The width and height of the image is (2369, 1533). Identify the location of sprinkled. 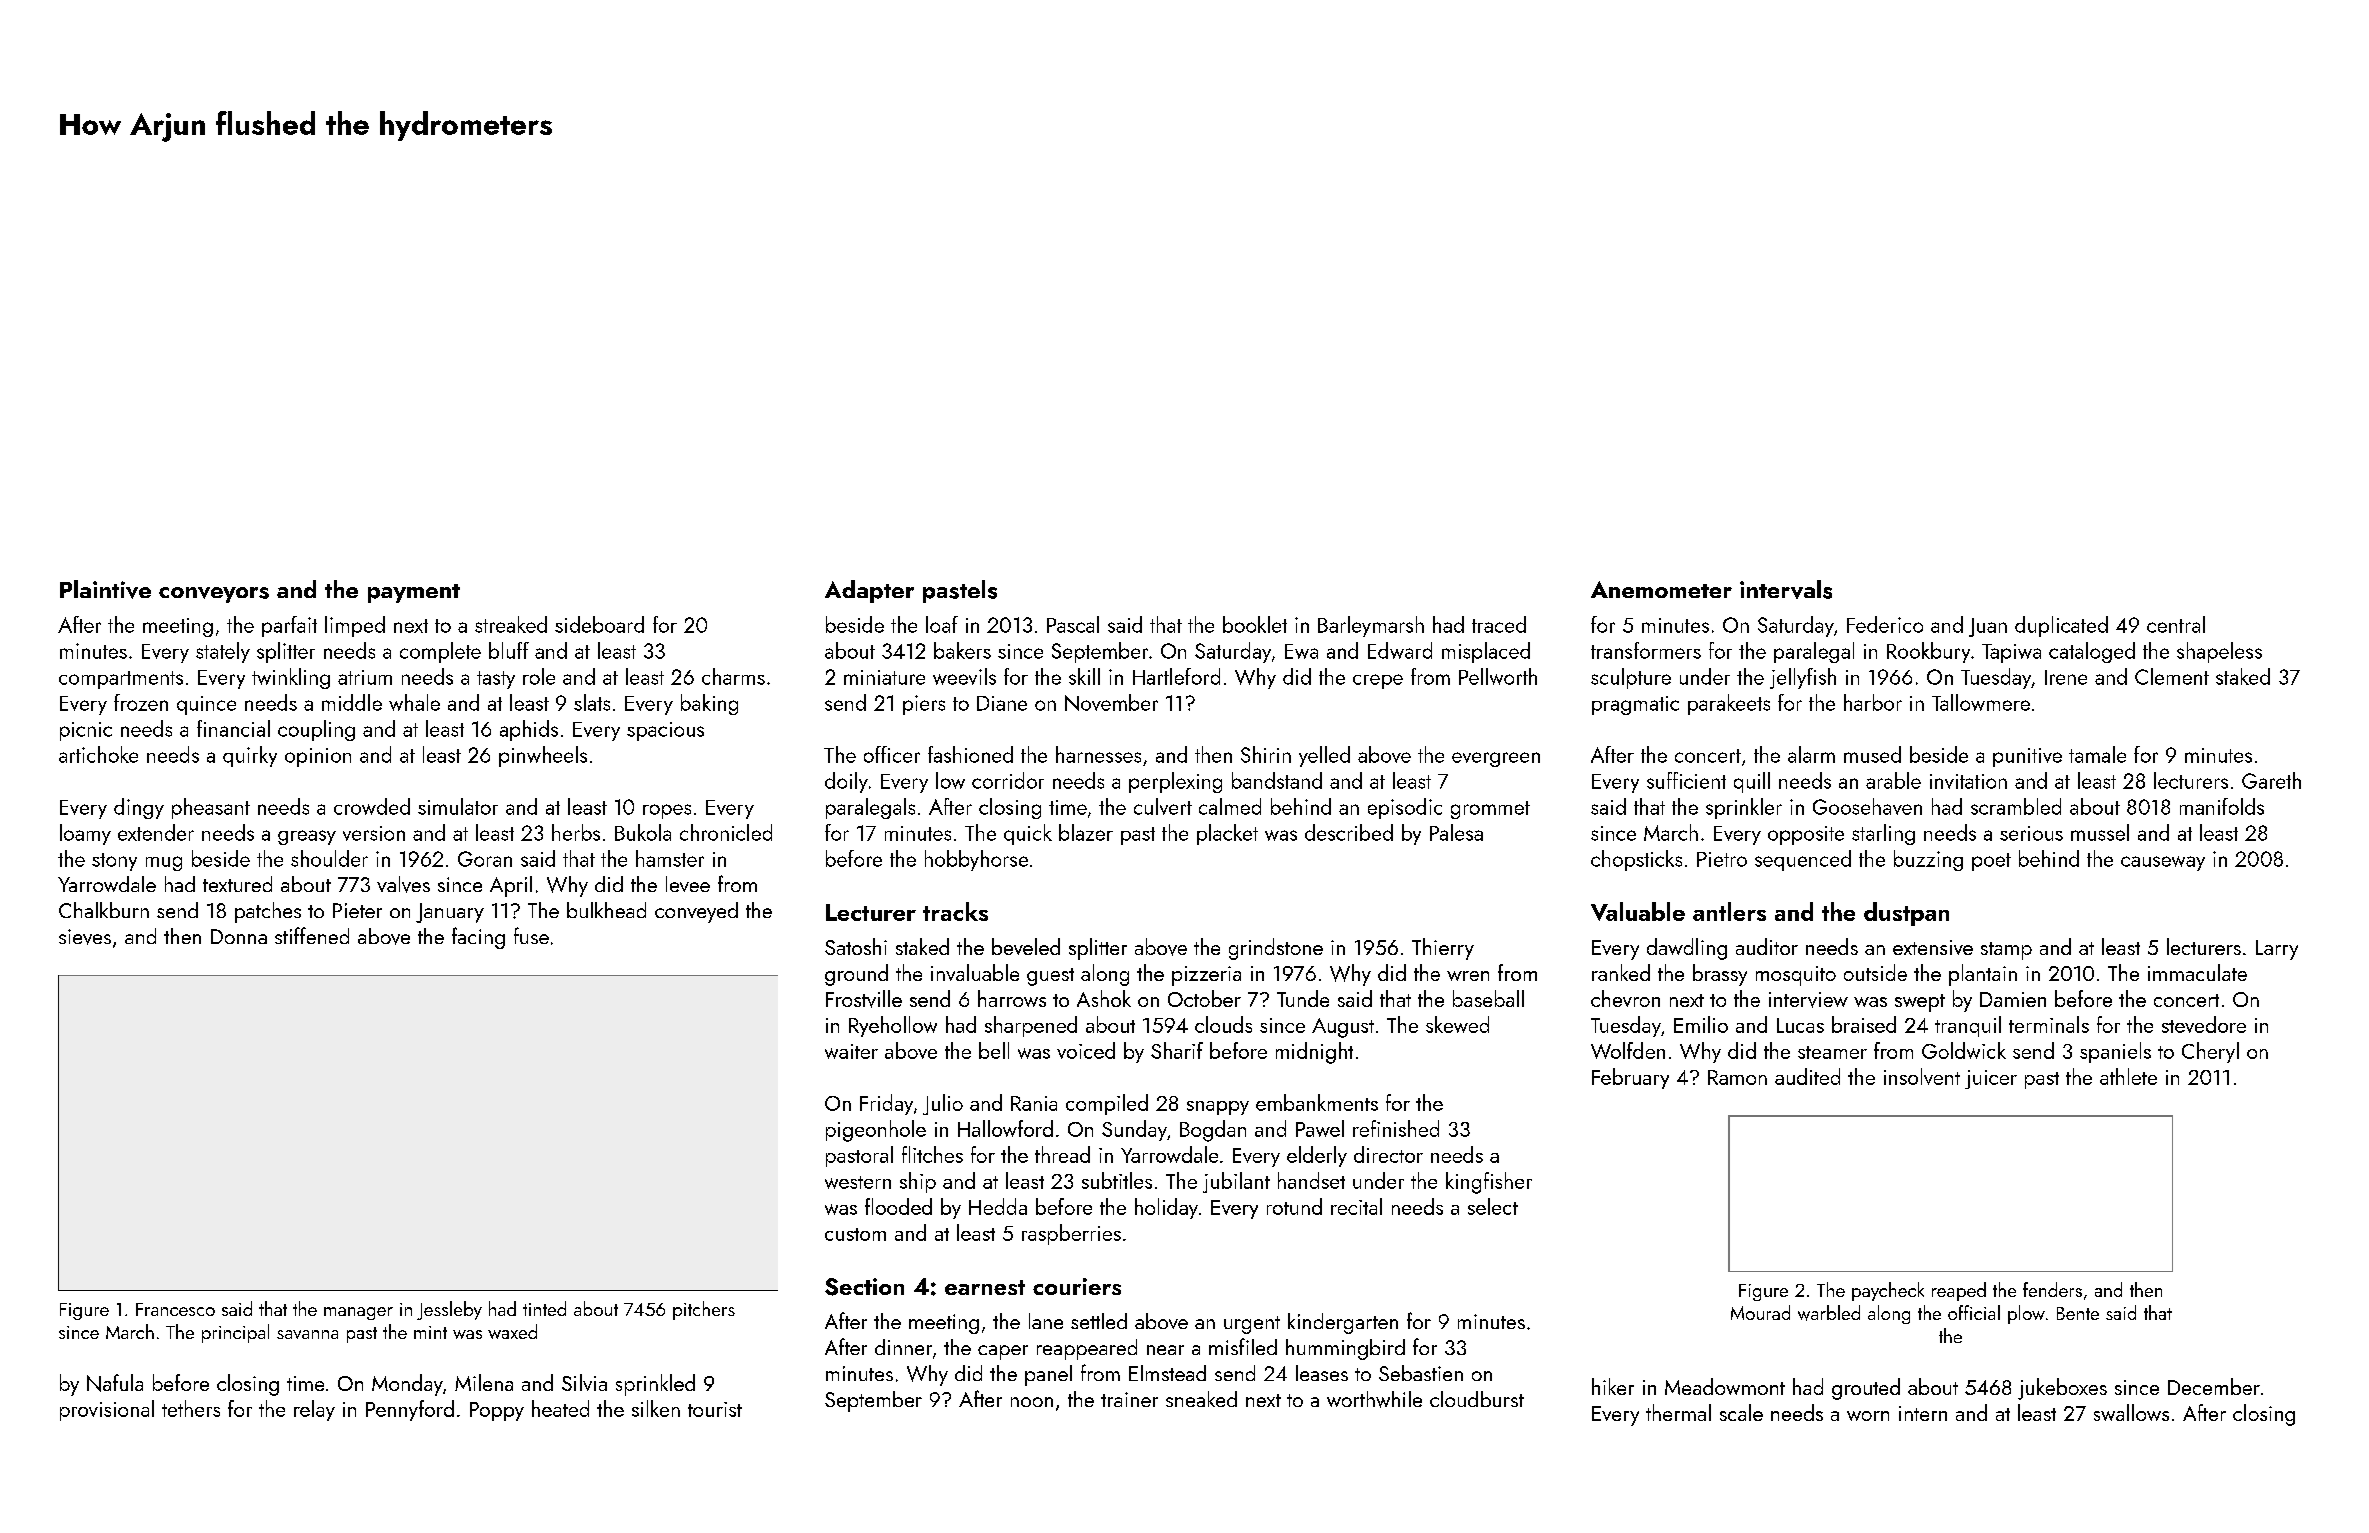
(655, 1385).
